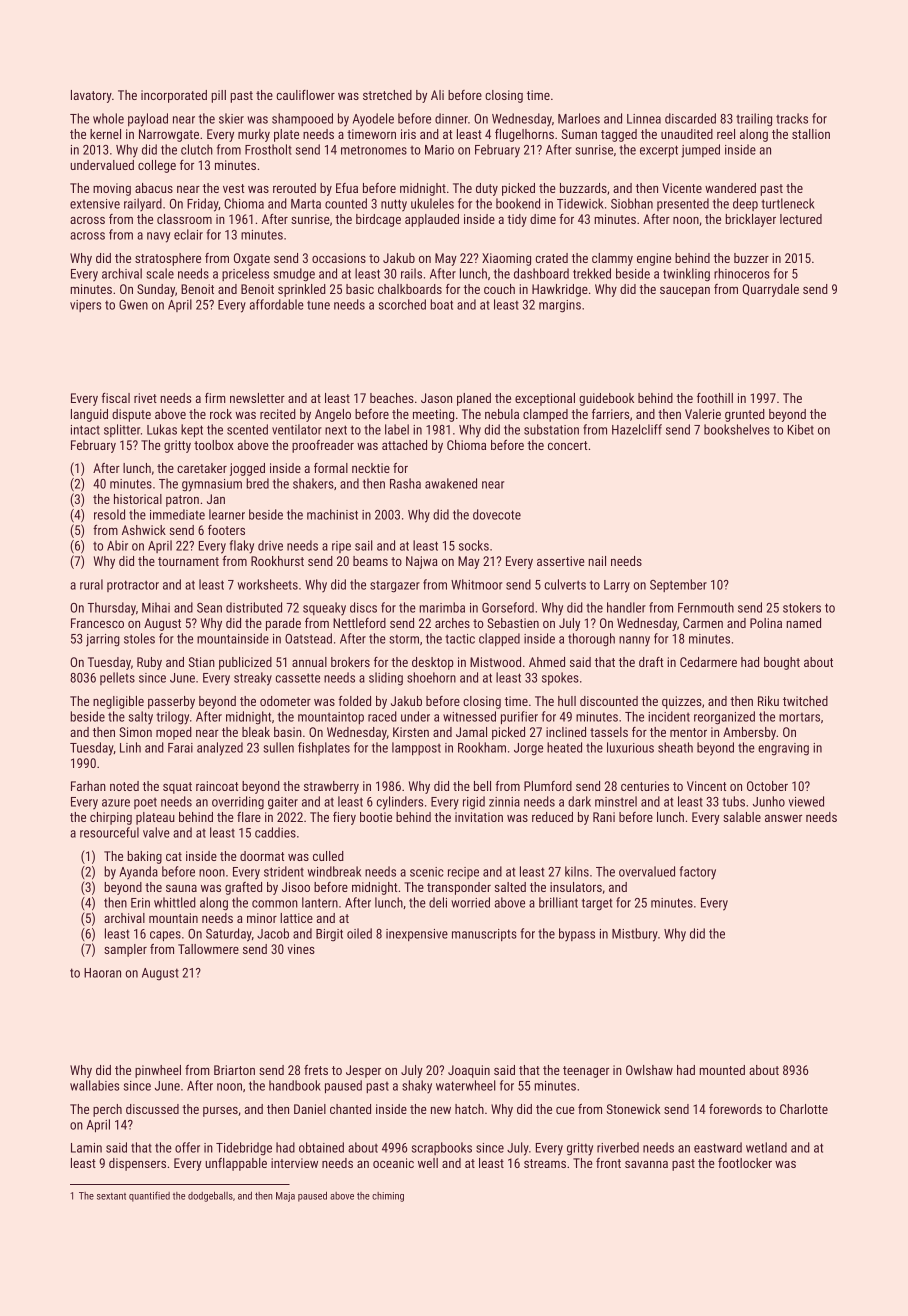 The width and height of the image is (908, 1316). I want to click on sampler, so click(125, 950).
